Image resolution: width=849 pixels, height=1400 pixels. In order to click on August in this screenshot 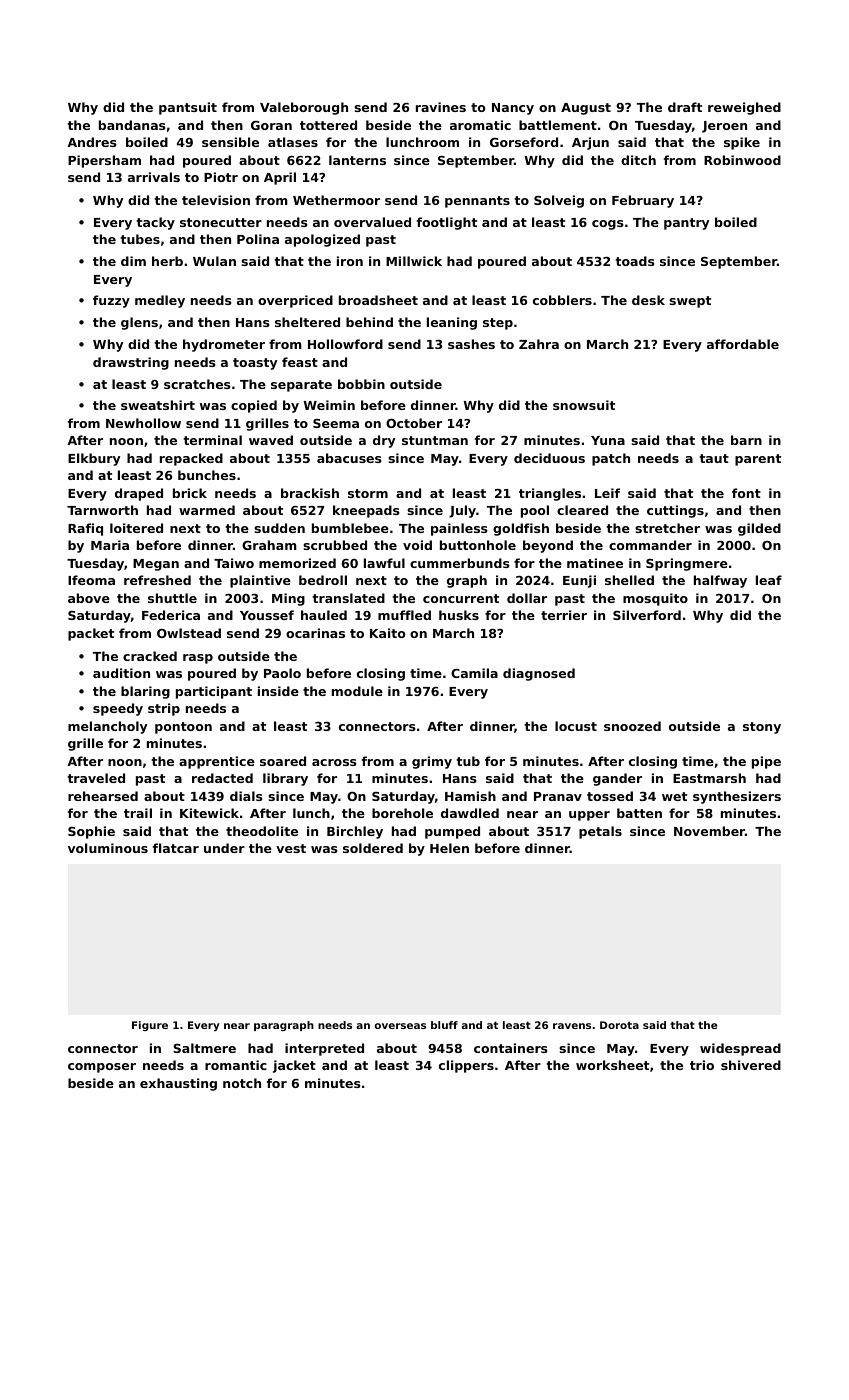, I will do `click(586, 109)`.
